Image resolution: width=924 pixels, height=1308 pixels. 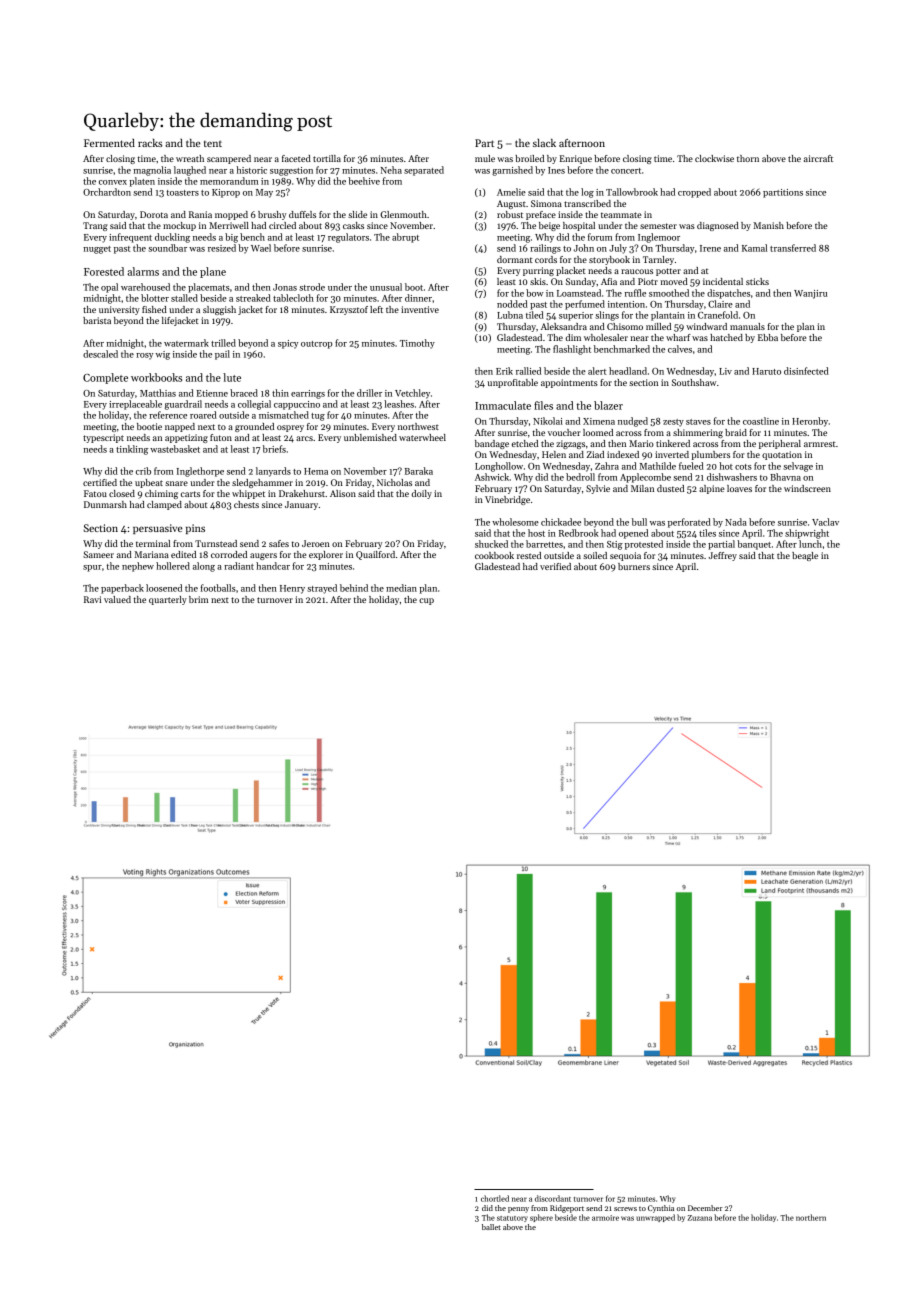 What do you see at coordinates (229, 159) in the image?
I see `scampered` at bounding box center [229, 159].
